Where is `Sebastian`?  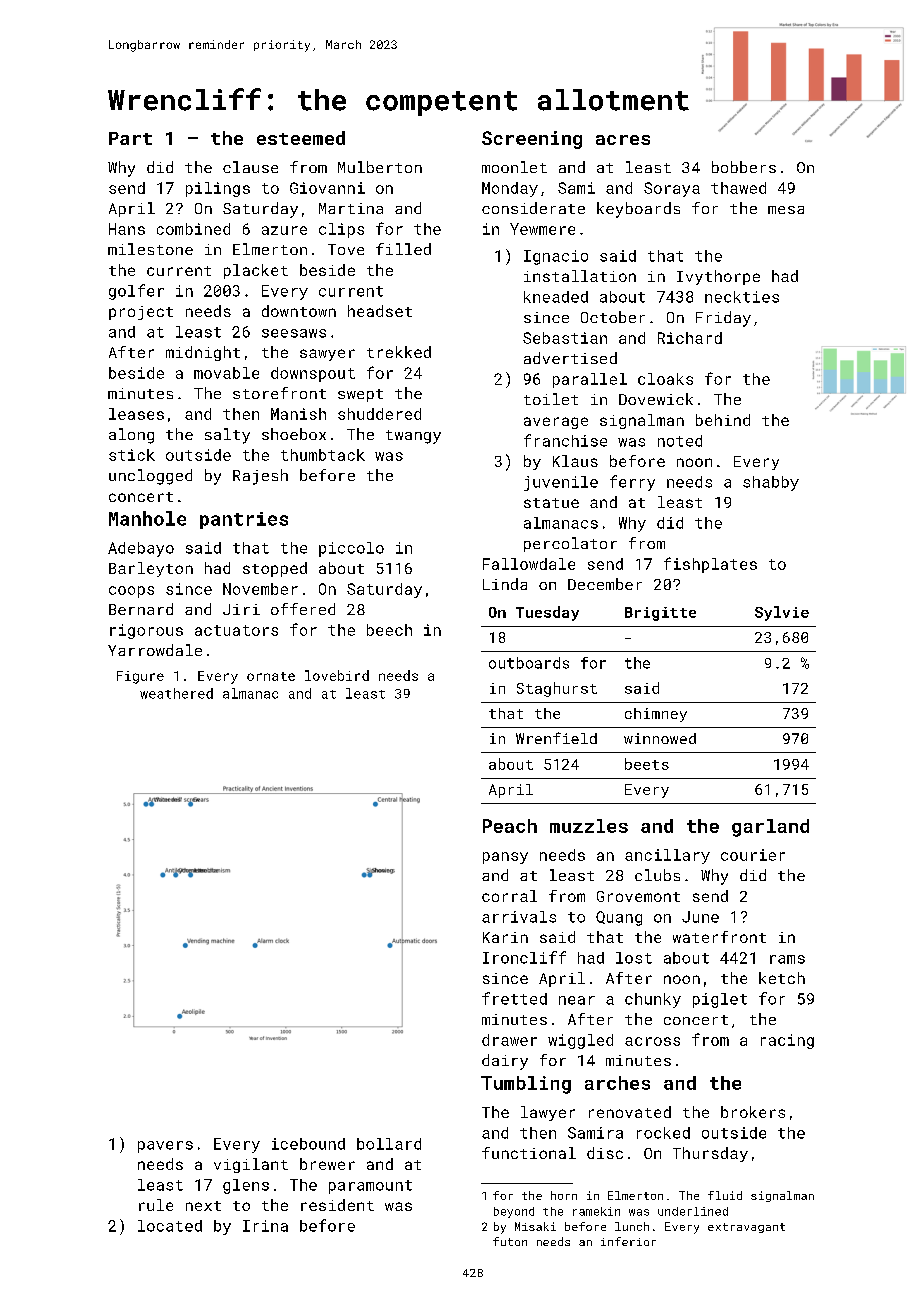 Sebastian is located at coordinates (565, 338).
